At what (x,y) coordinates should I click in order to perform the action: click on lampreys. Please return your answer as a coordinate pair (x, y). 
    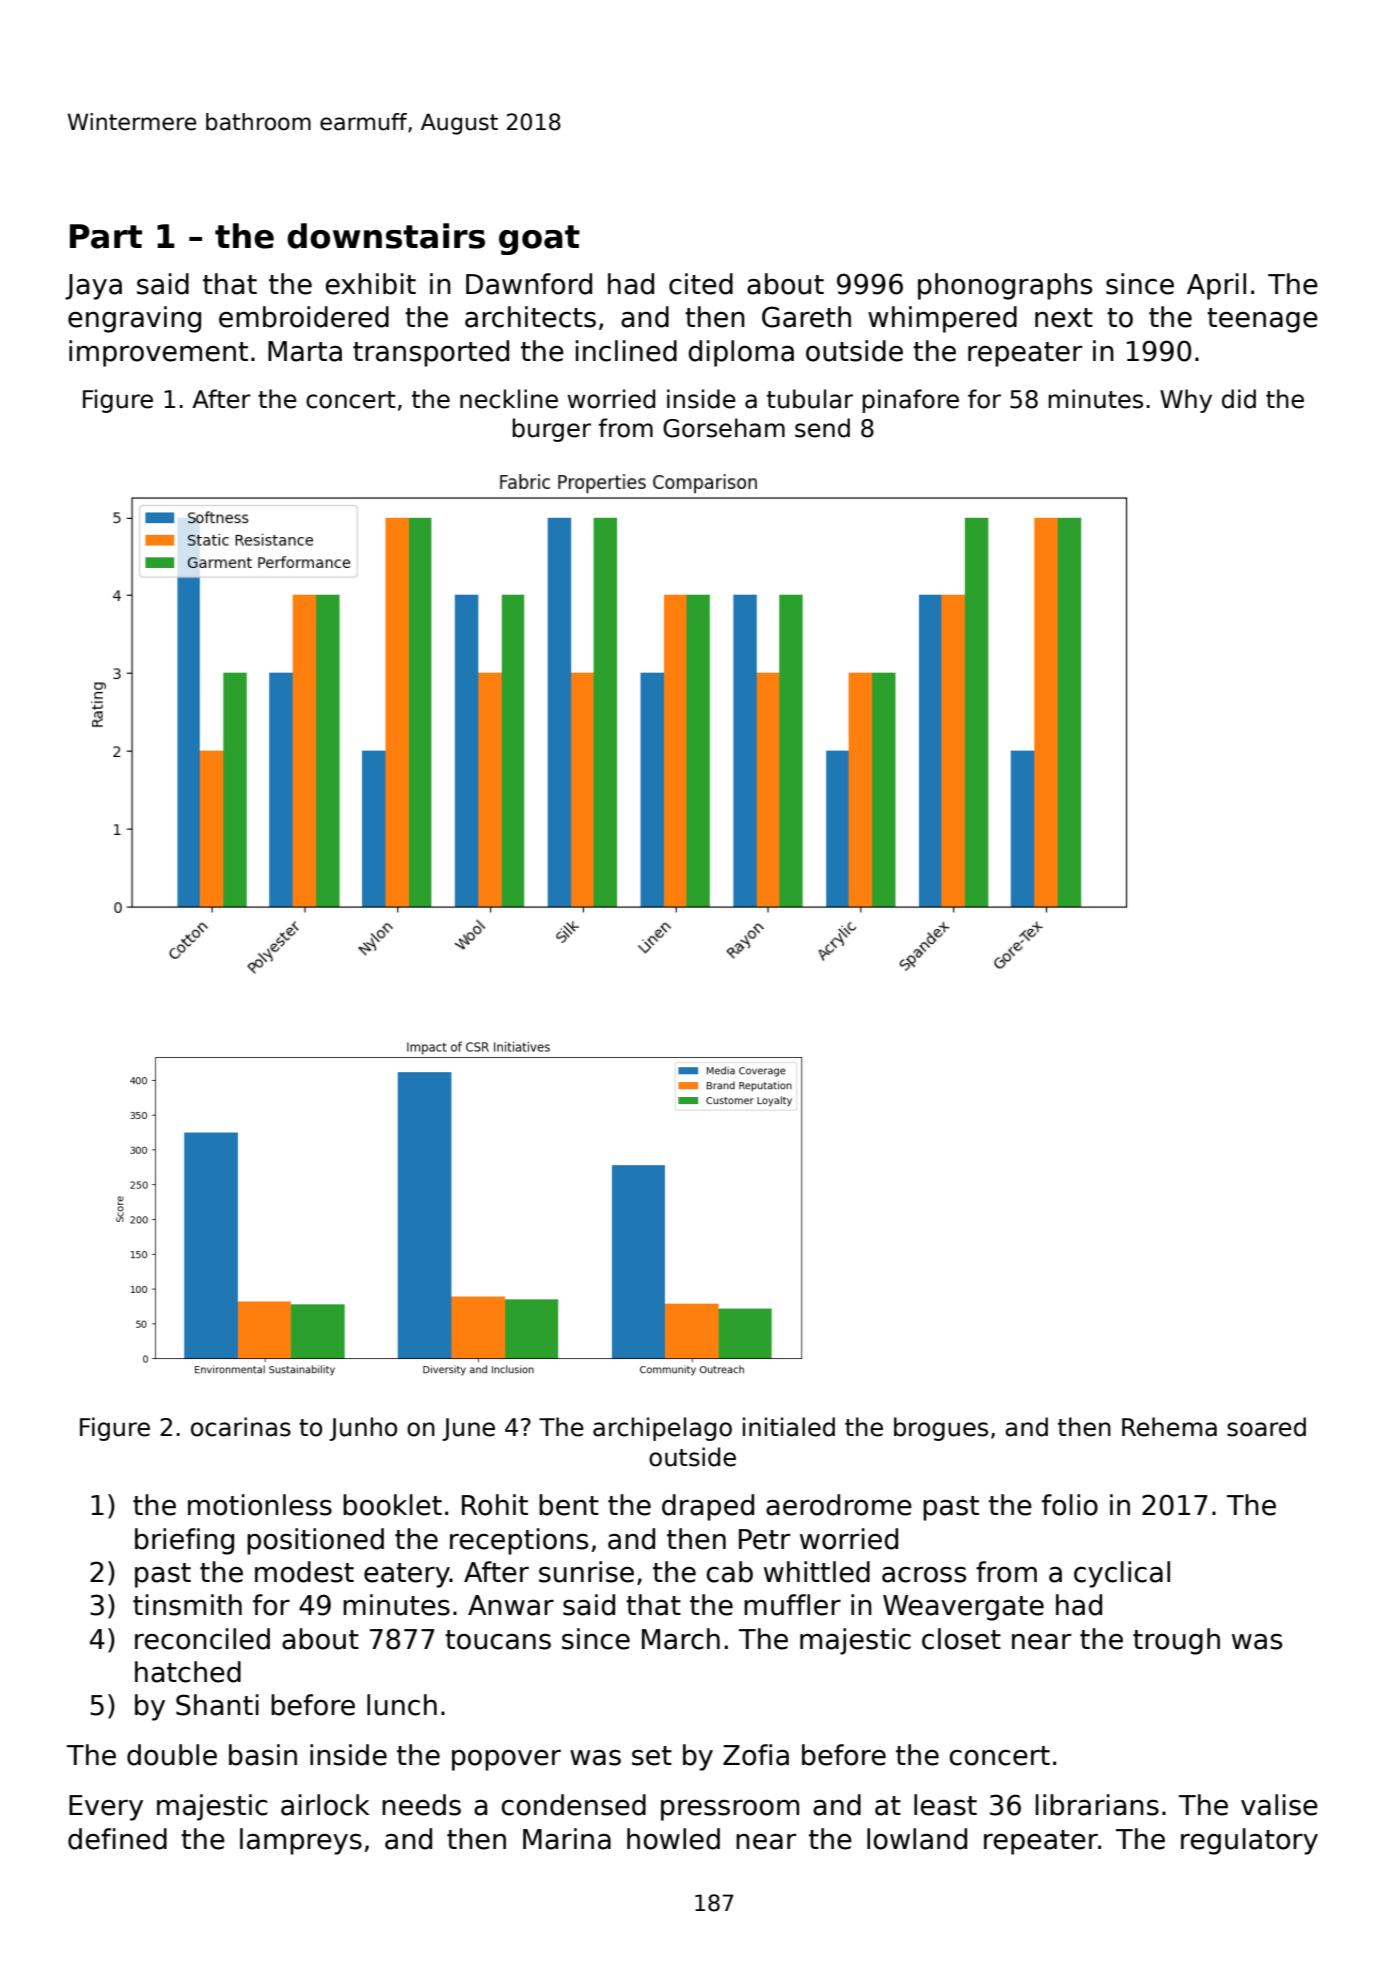
    Looking at the image, I should click on (301, 1841).
